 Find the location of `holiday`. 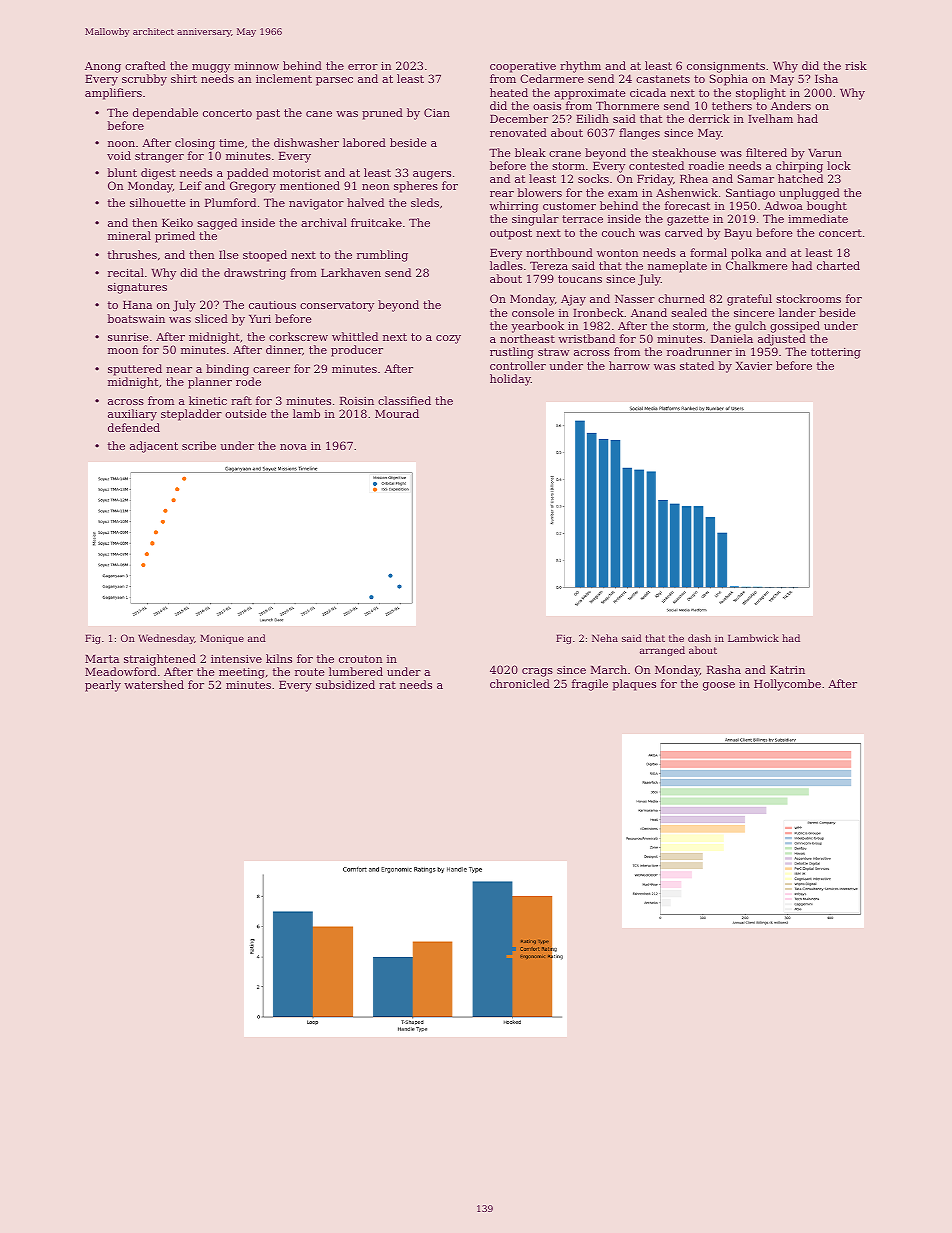

holiday is located at coordinates (510, 380).
